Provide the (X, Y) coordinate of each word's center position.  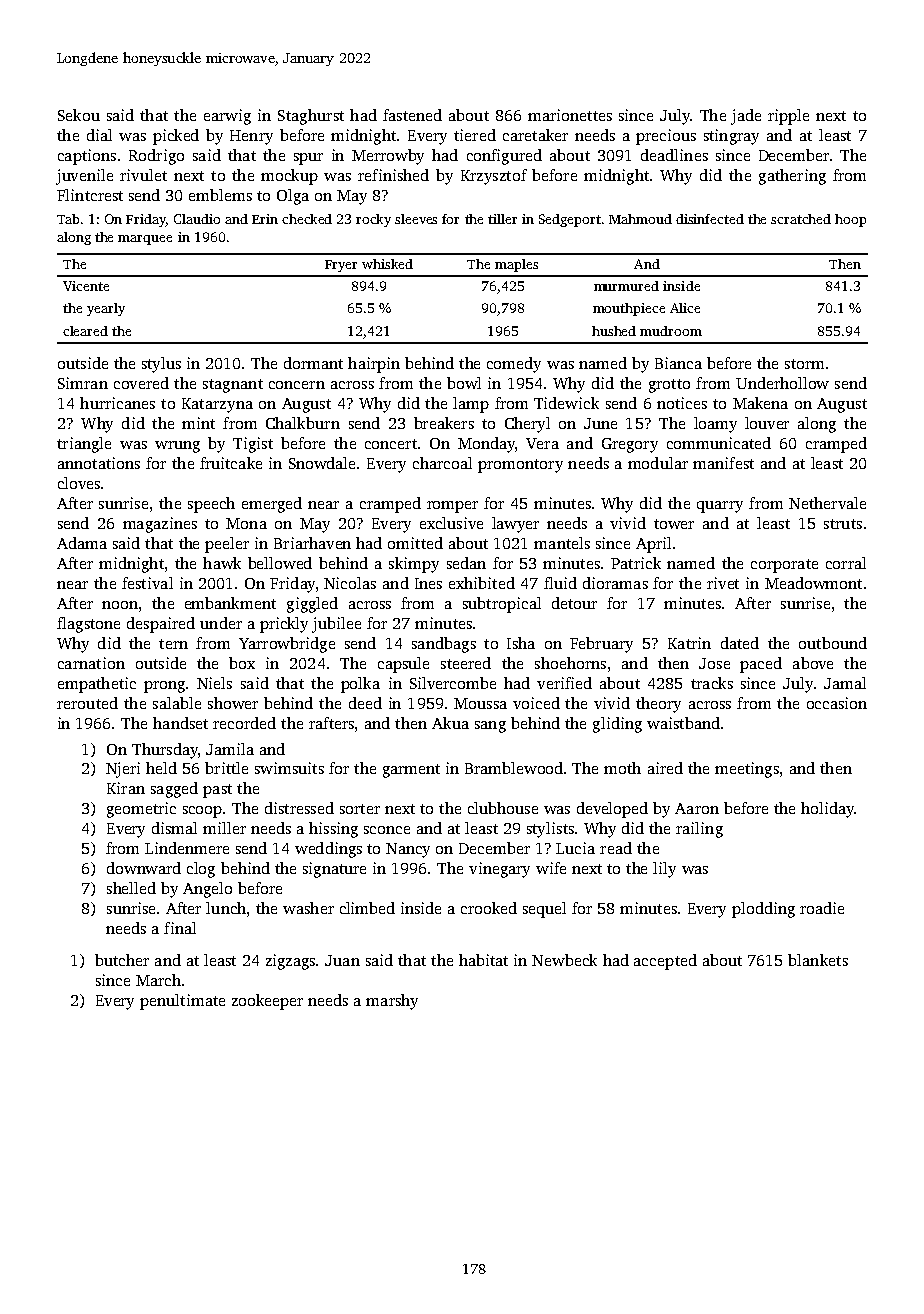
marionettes (570, 115)
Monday (486, 445)
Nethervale (827, 503)
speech (211, 505)
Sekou (79, 115)
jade (746, 117)
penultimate (182, 1002)
